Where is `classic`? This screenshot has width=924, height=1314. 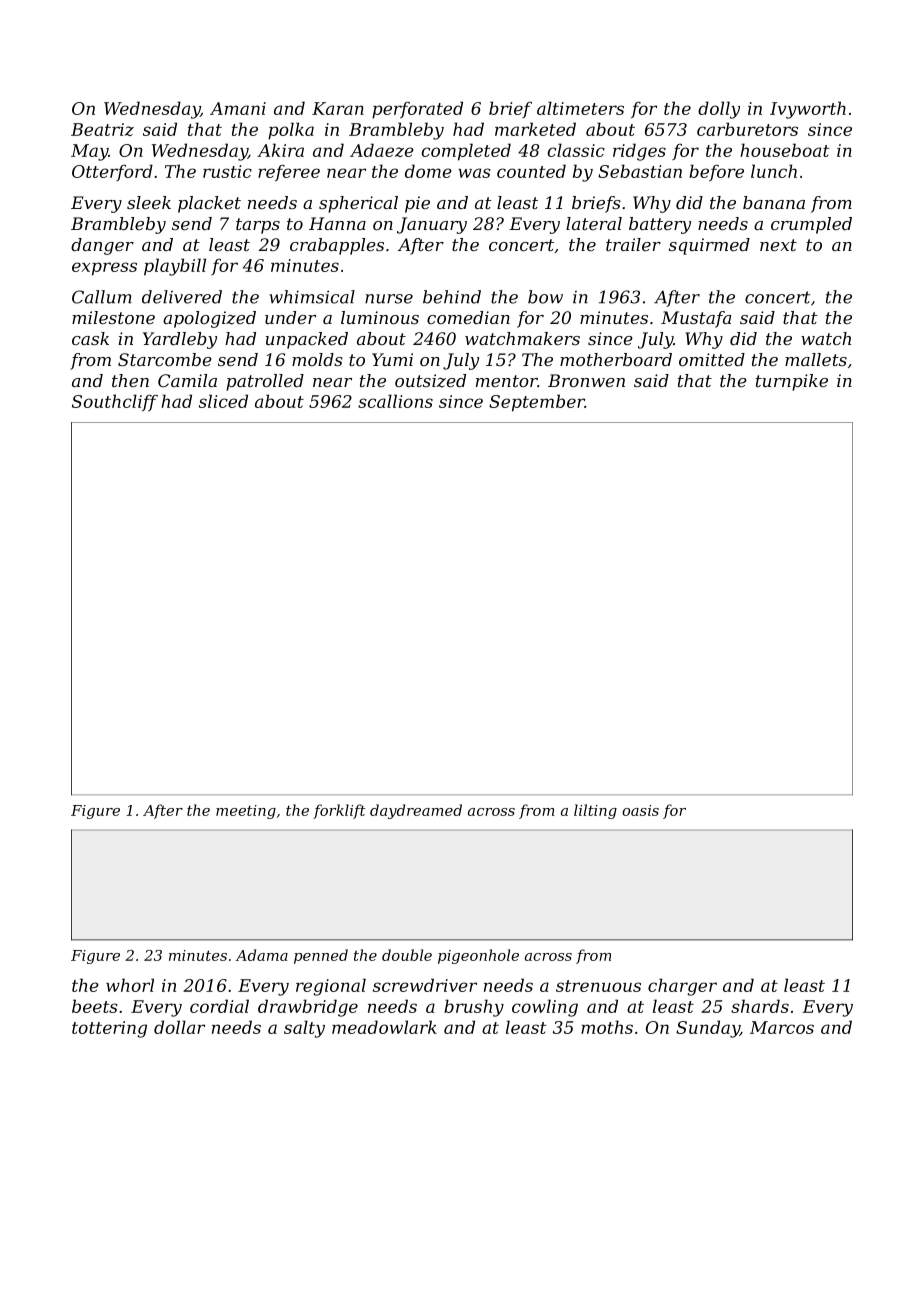 classic is located at coordinates (576, 150).
